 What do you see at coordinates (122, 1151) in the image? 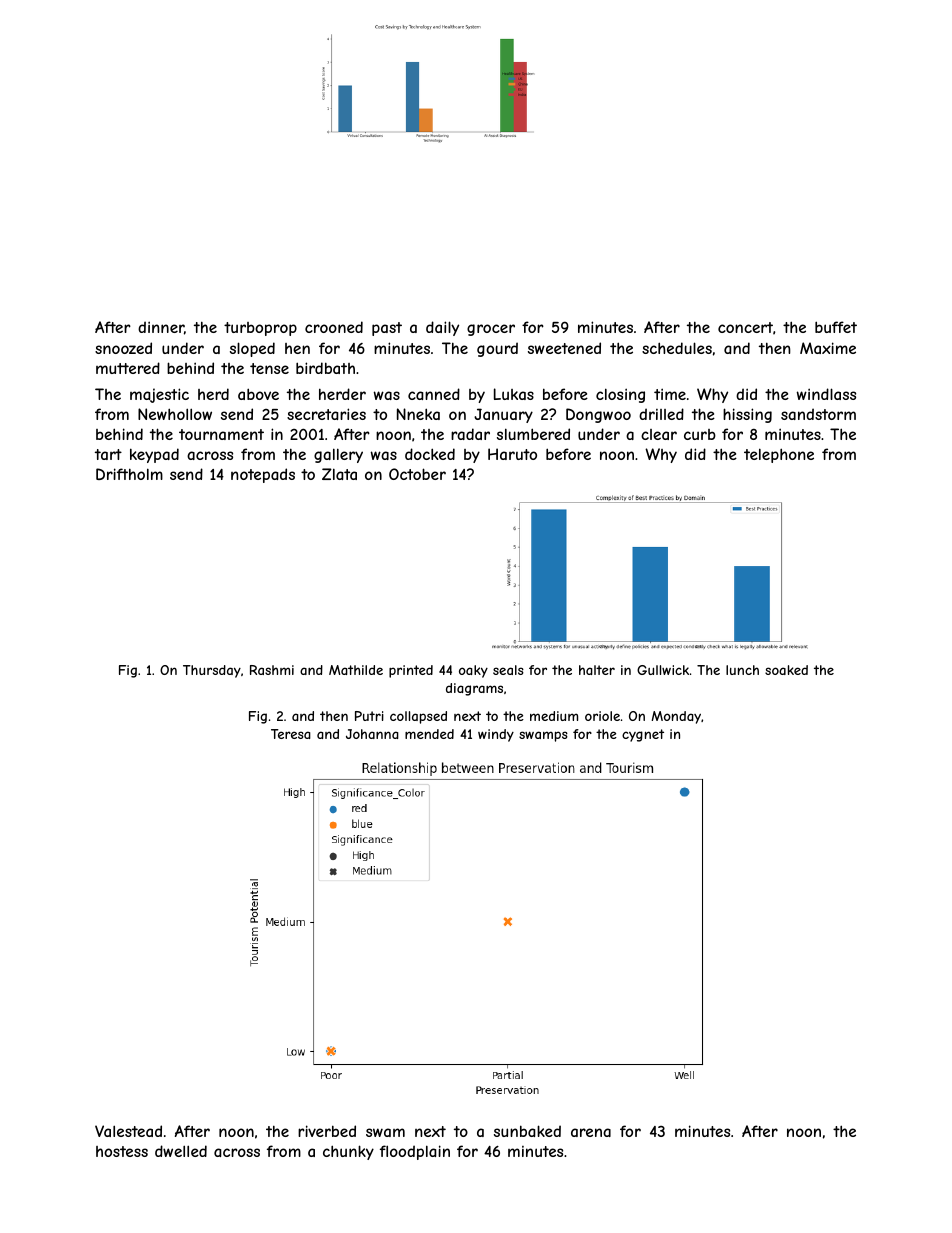
I see `hostess` at bounding box center [122, 1151].
